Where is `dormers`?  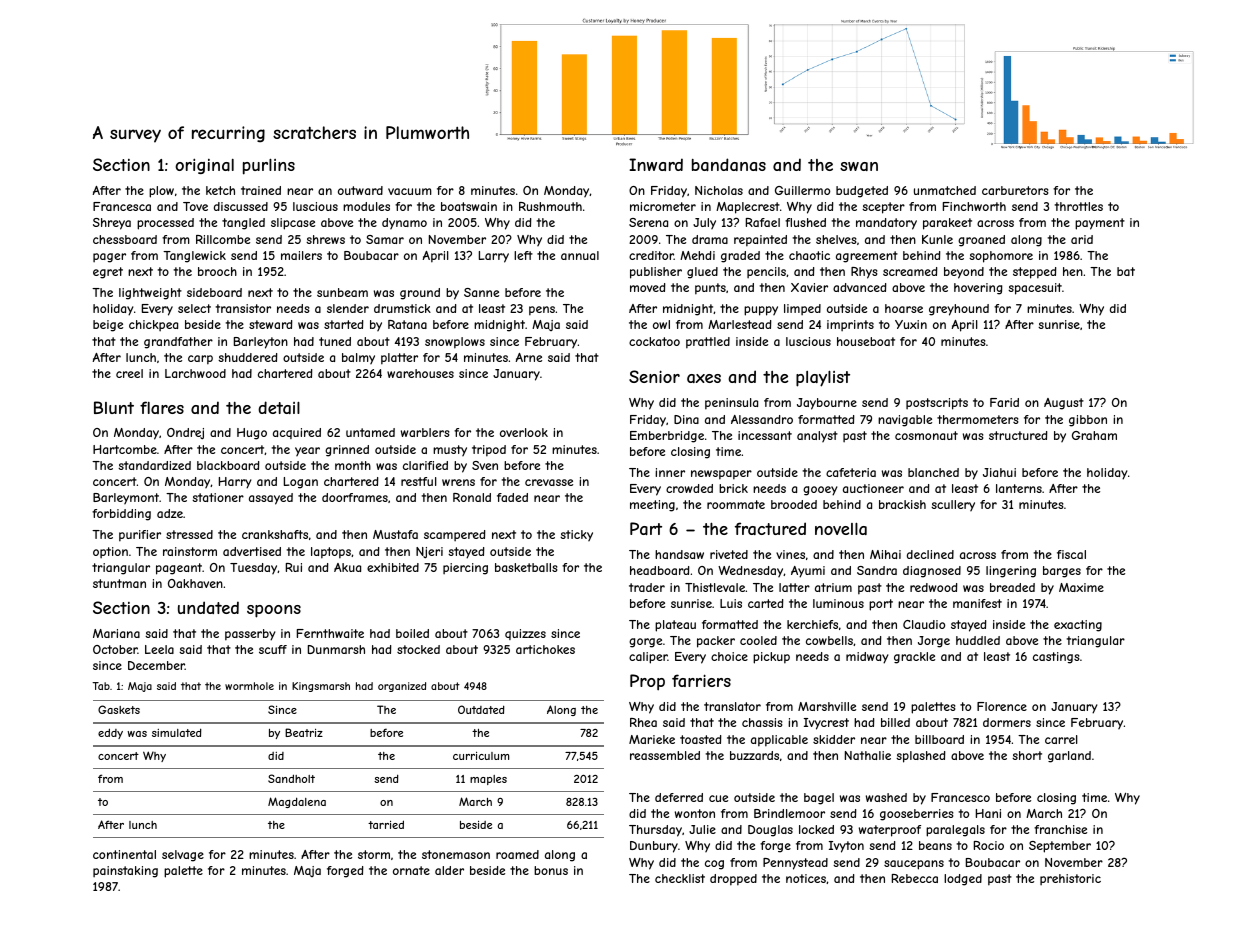 dormers is located at coordinates (1007, 722).
